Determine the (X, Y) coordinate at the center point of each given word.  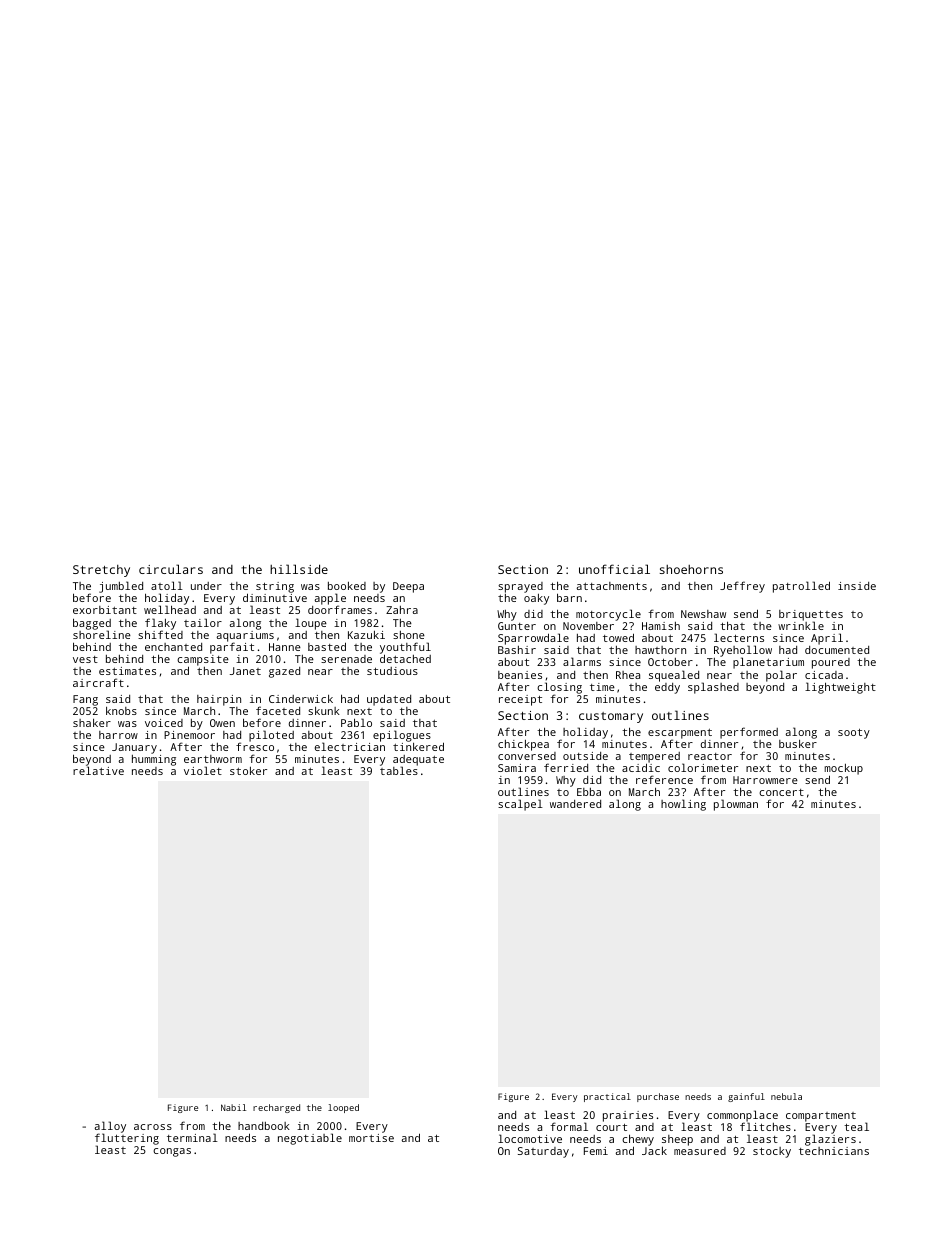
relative (98, 771)
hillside (299, 569)
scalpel (520, 805)
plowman (736, 805)
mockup (843, 770)
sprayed (520, 587)
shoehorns (691, 569)
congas (172, 1152)
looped (343, 1108)
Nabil (233, 1107)
